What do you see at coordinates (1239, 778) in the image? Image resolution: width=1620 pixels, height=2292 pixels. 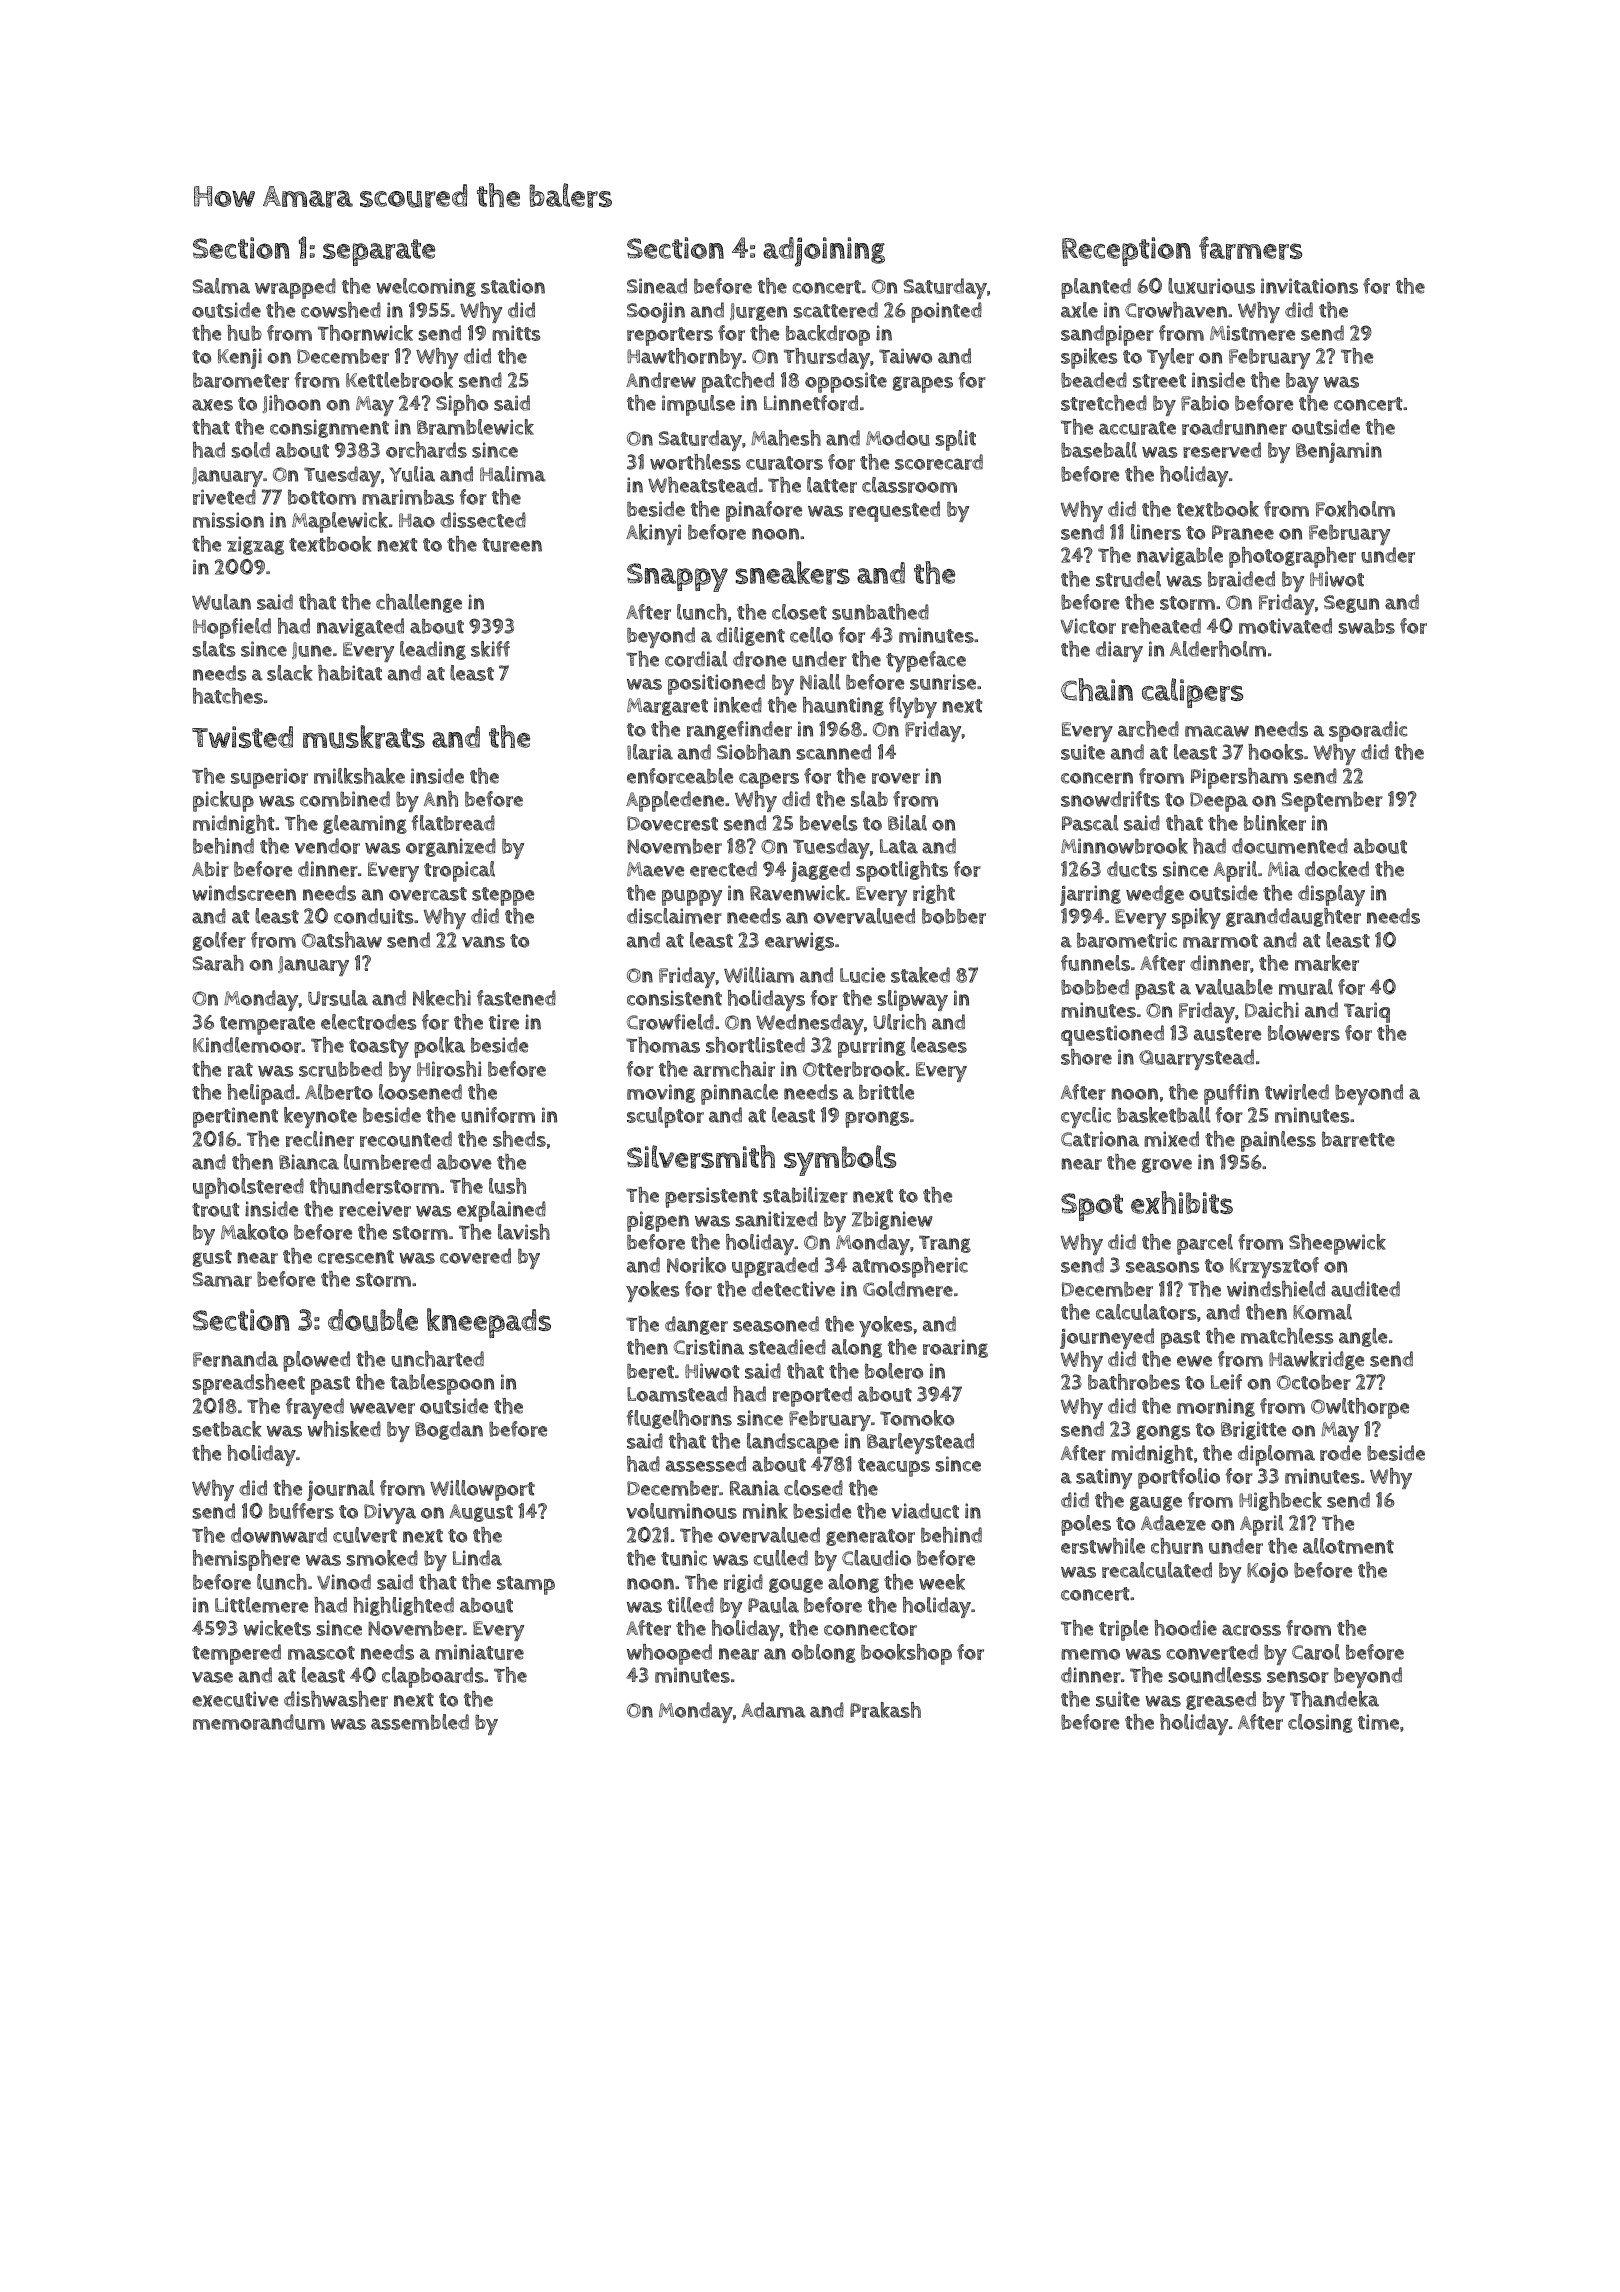 I see `Pipersham` at bounding box center [1239, 778].
